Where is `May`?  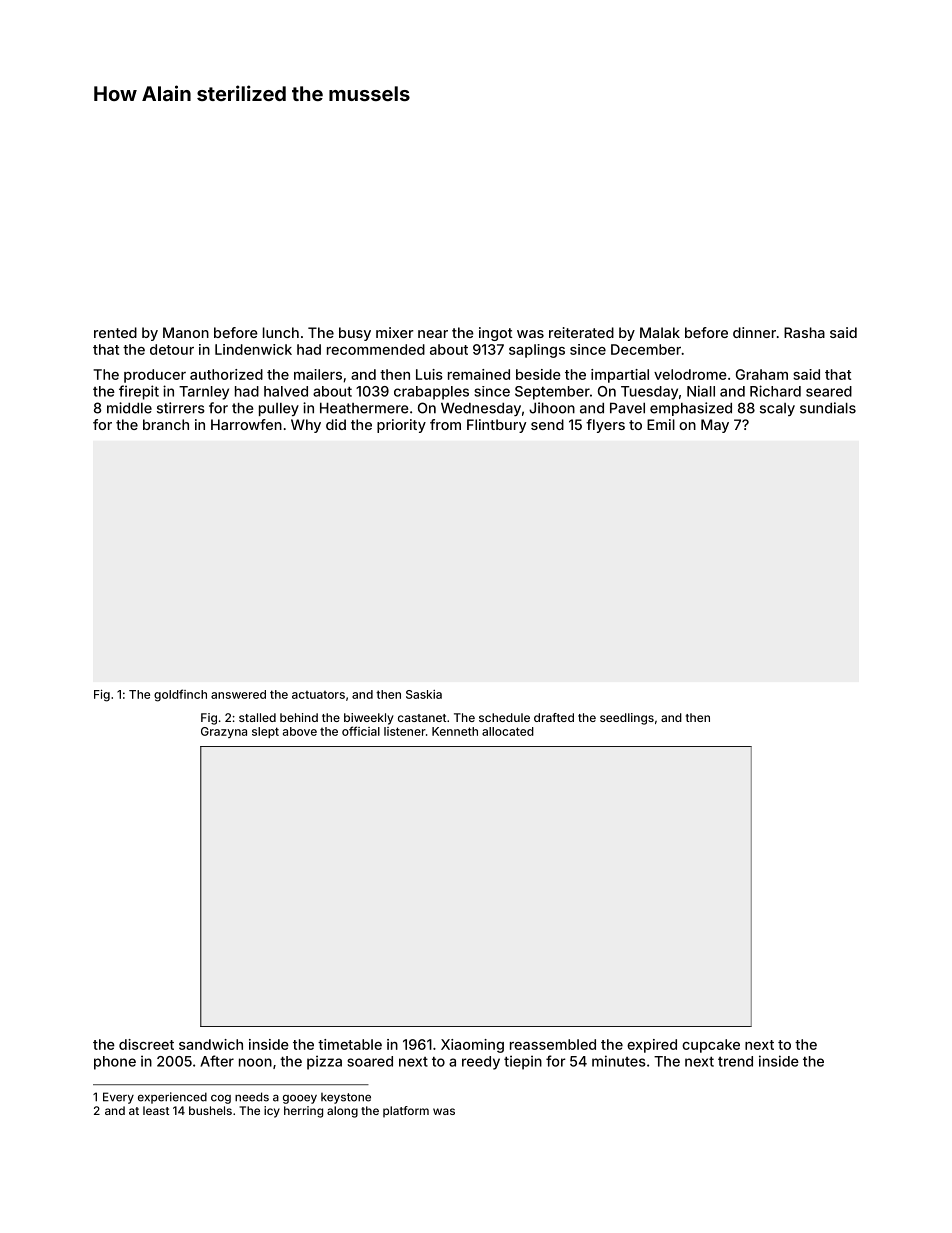
May is located at coordinates (715, 426).
